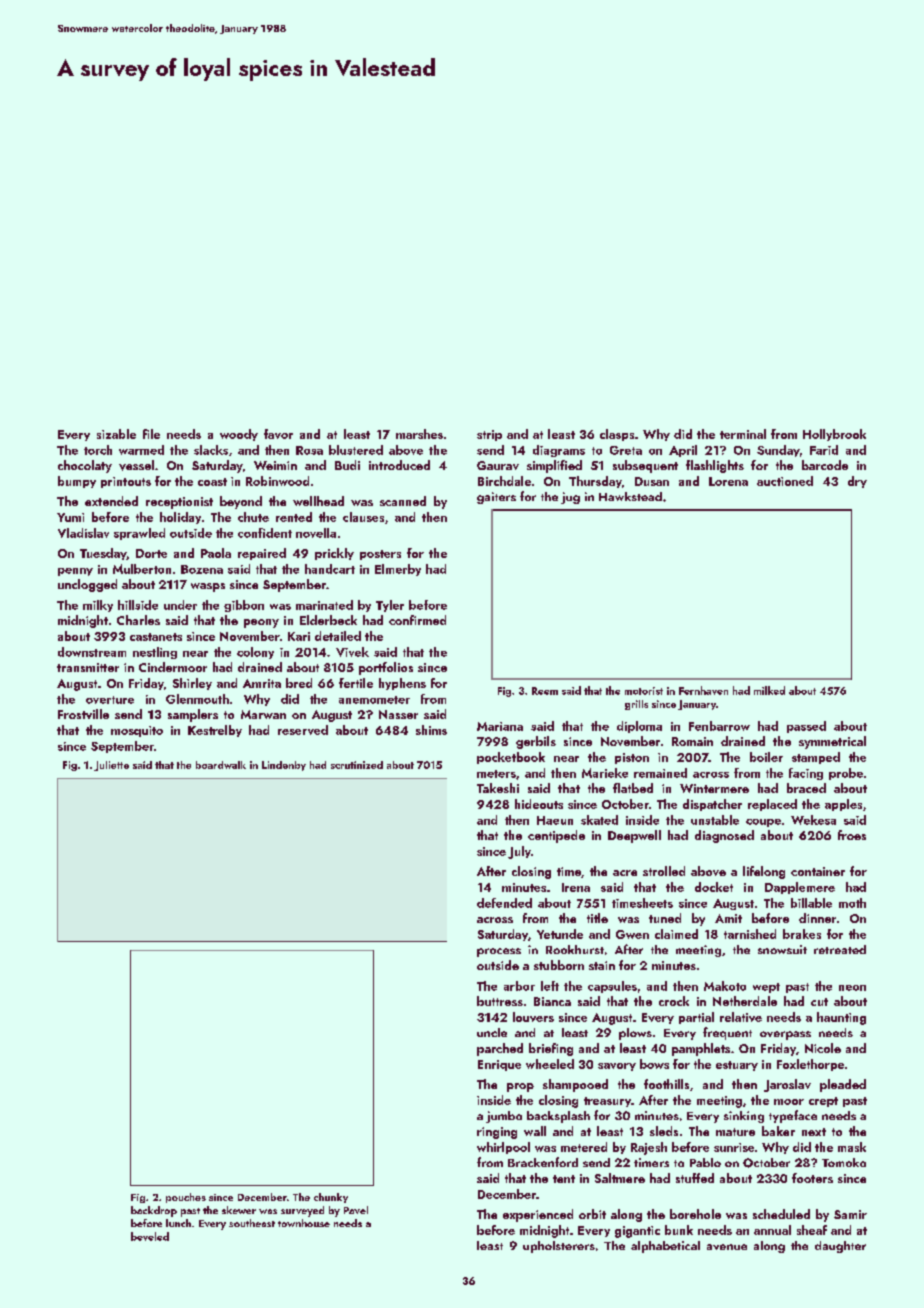 Image resolution: width=924 pixels, height=1308 pixels. I want to click on boiler, so click(766, 757).
